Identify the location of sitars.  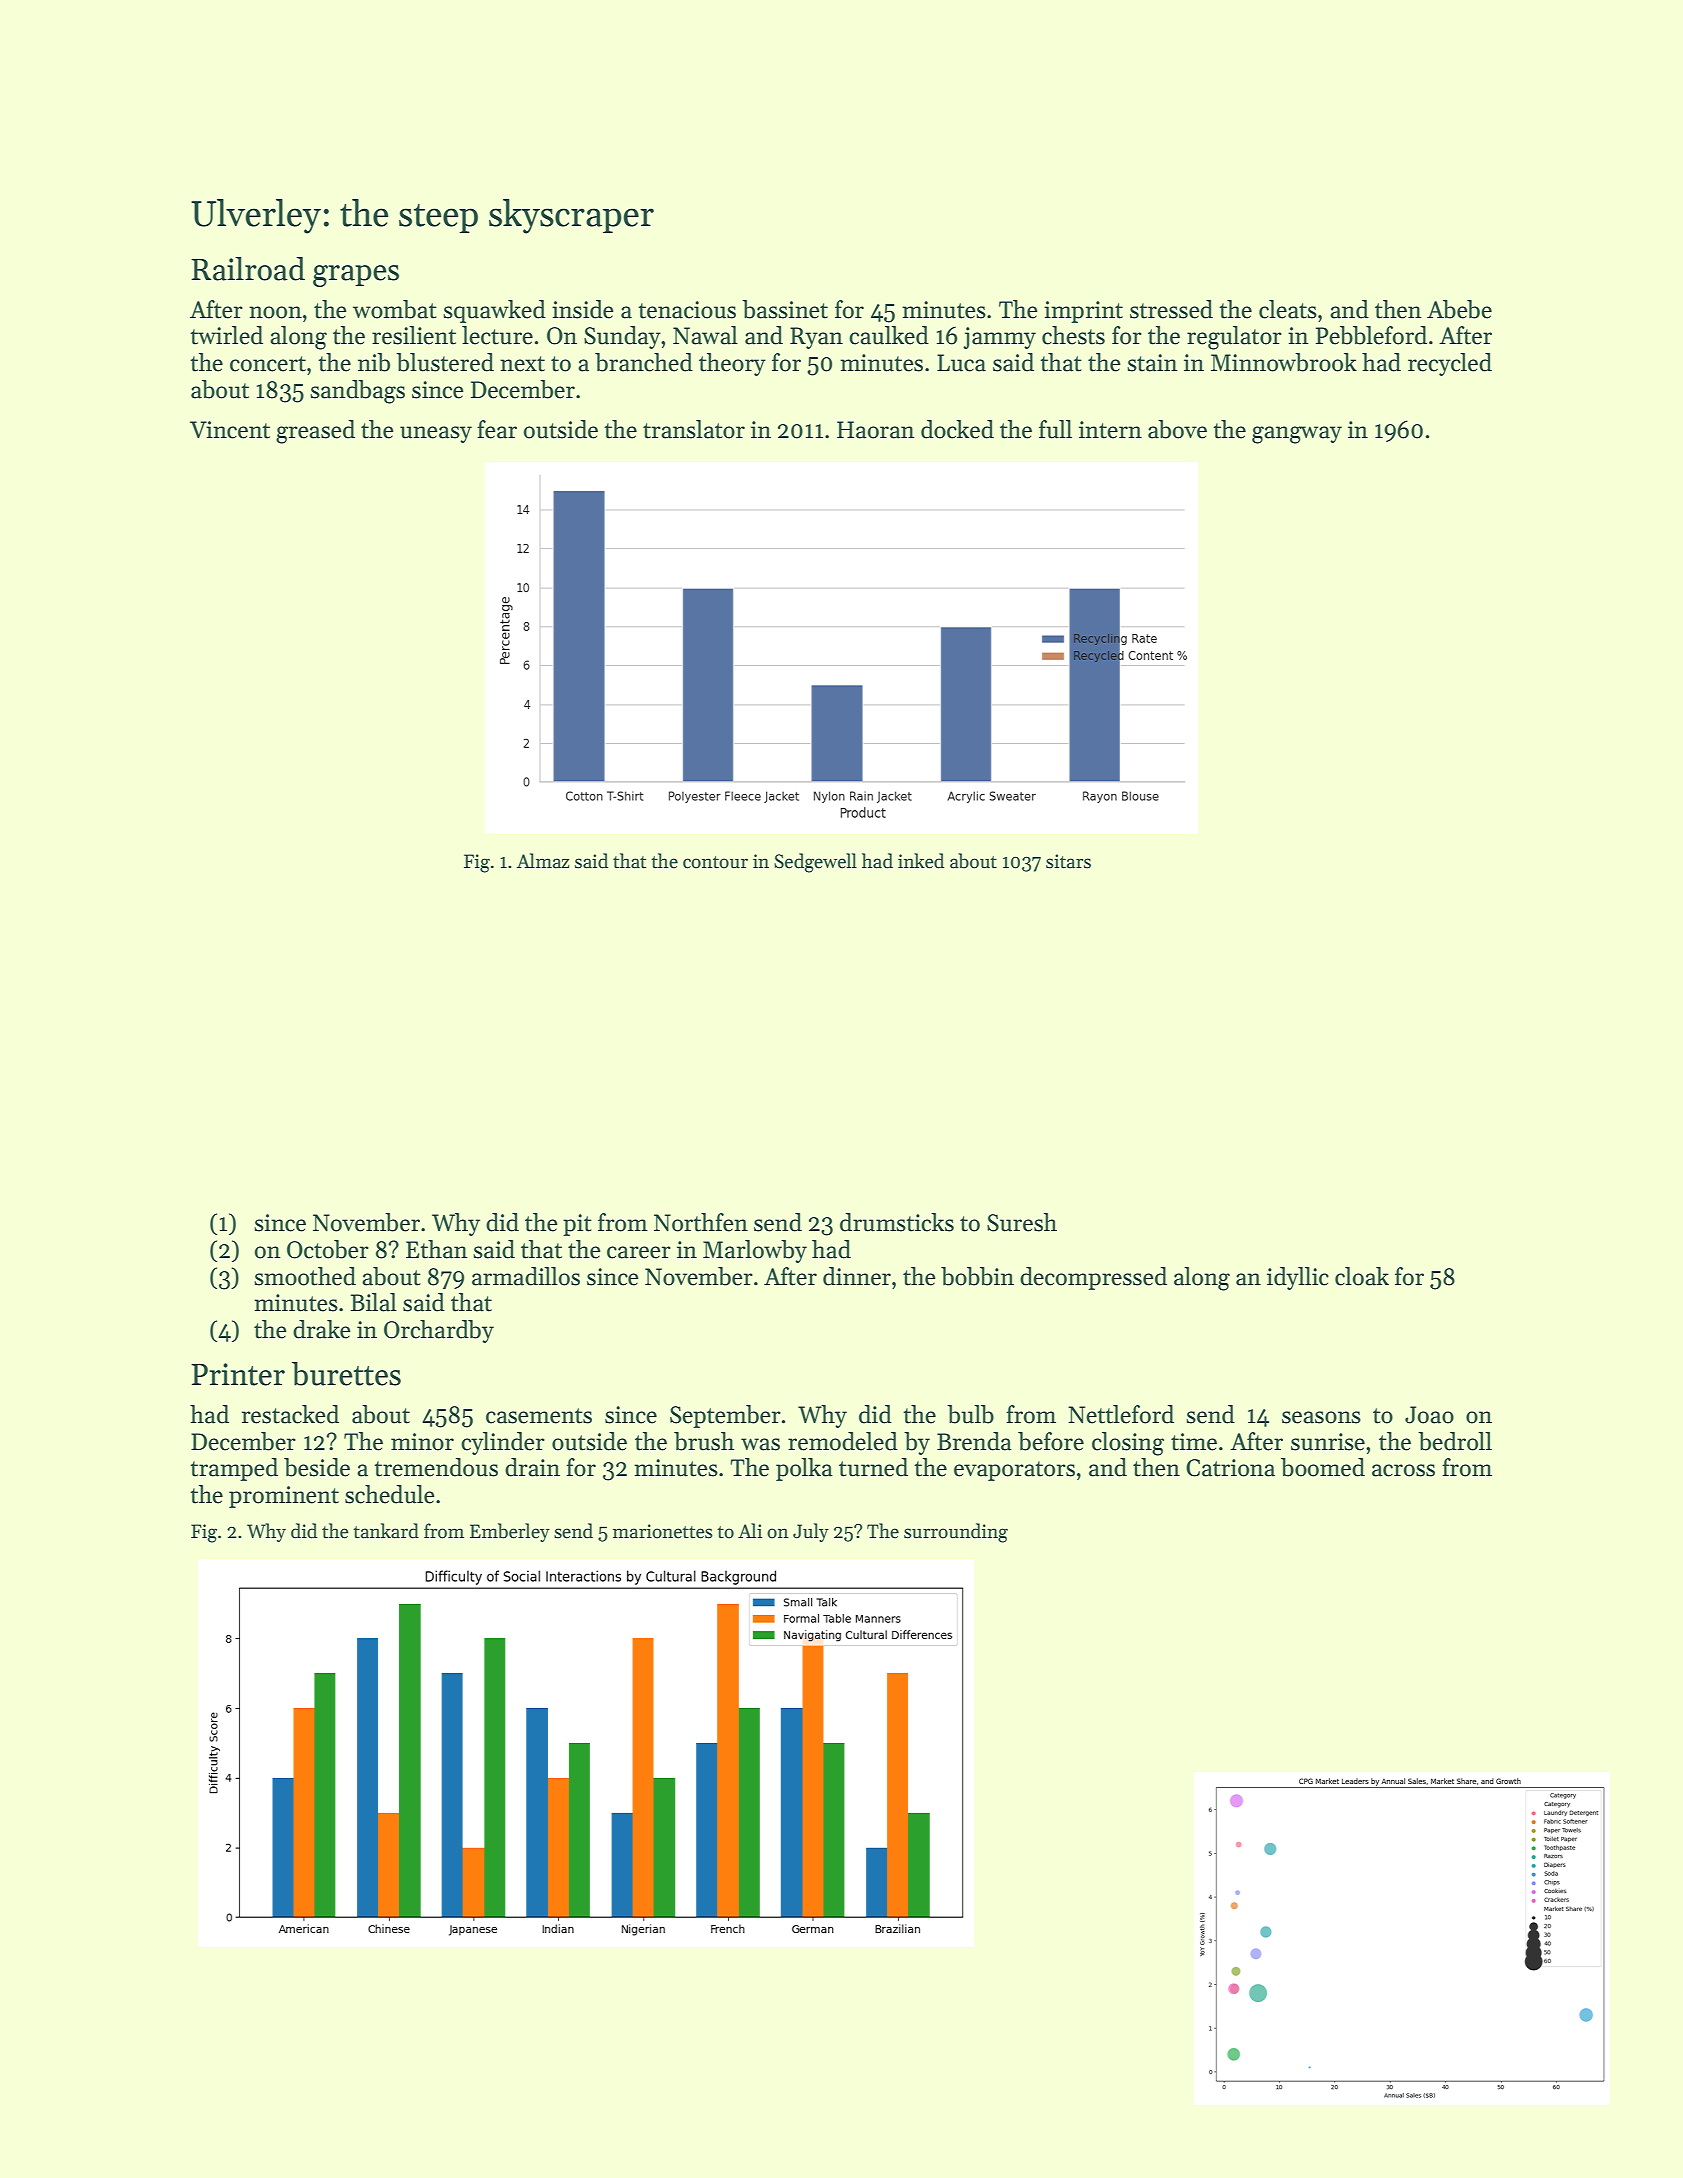
(1068, 861).
